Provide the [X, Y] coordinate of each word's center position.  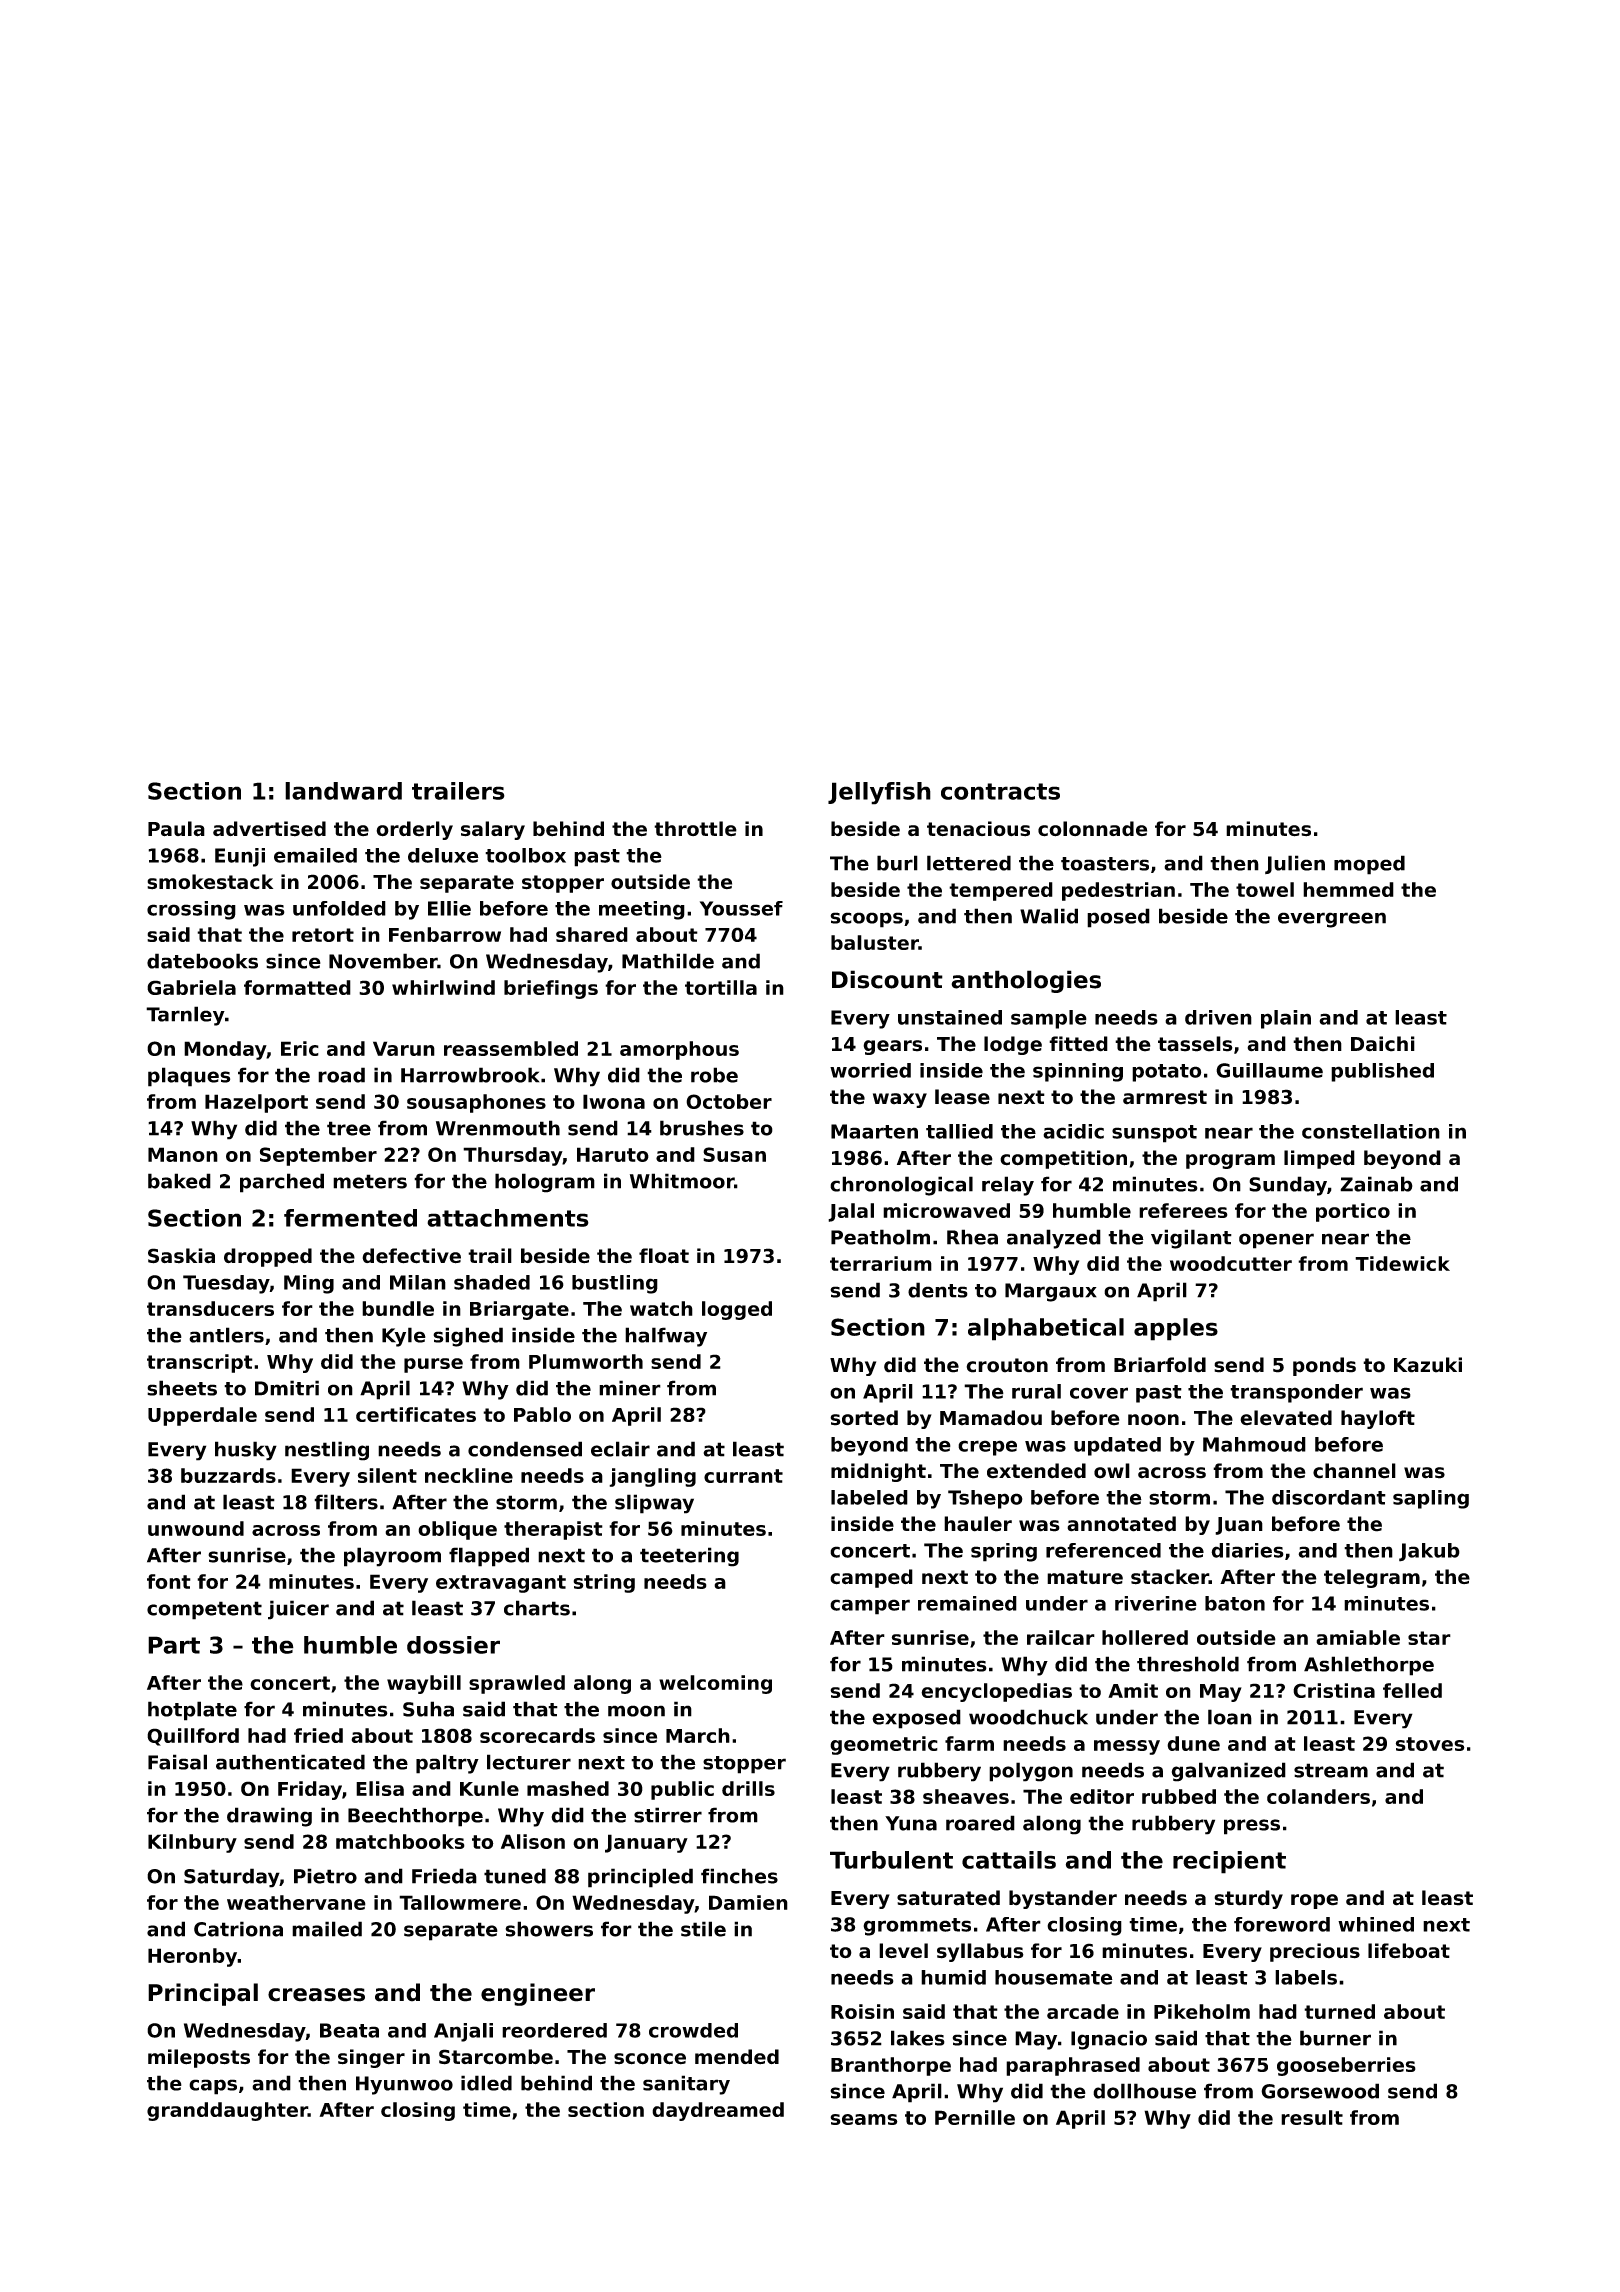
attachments [508, 1218]
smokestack [210, 882]
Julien [1295, 864]
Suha [428, 1709]
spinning [1078, 1072]
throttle [695, 829]
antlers [226, 1335]
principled [640, 1878]
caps [213, 2087]
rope [1314, 1901]
